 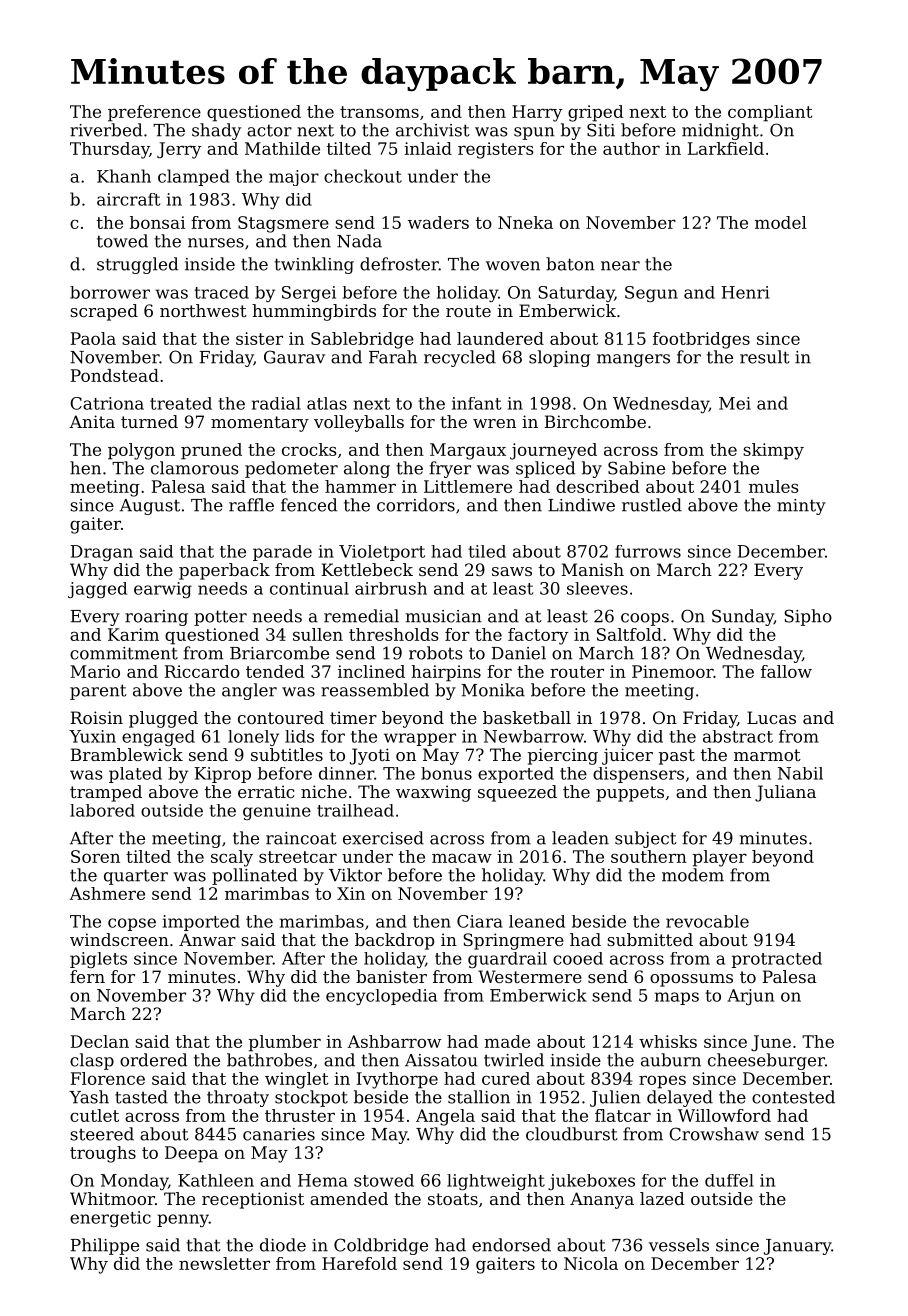 What do you see at coordinates (379, 112) in the page?
I see `transoms` at bounding box center [379, 112].
